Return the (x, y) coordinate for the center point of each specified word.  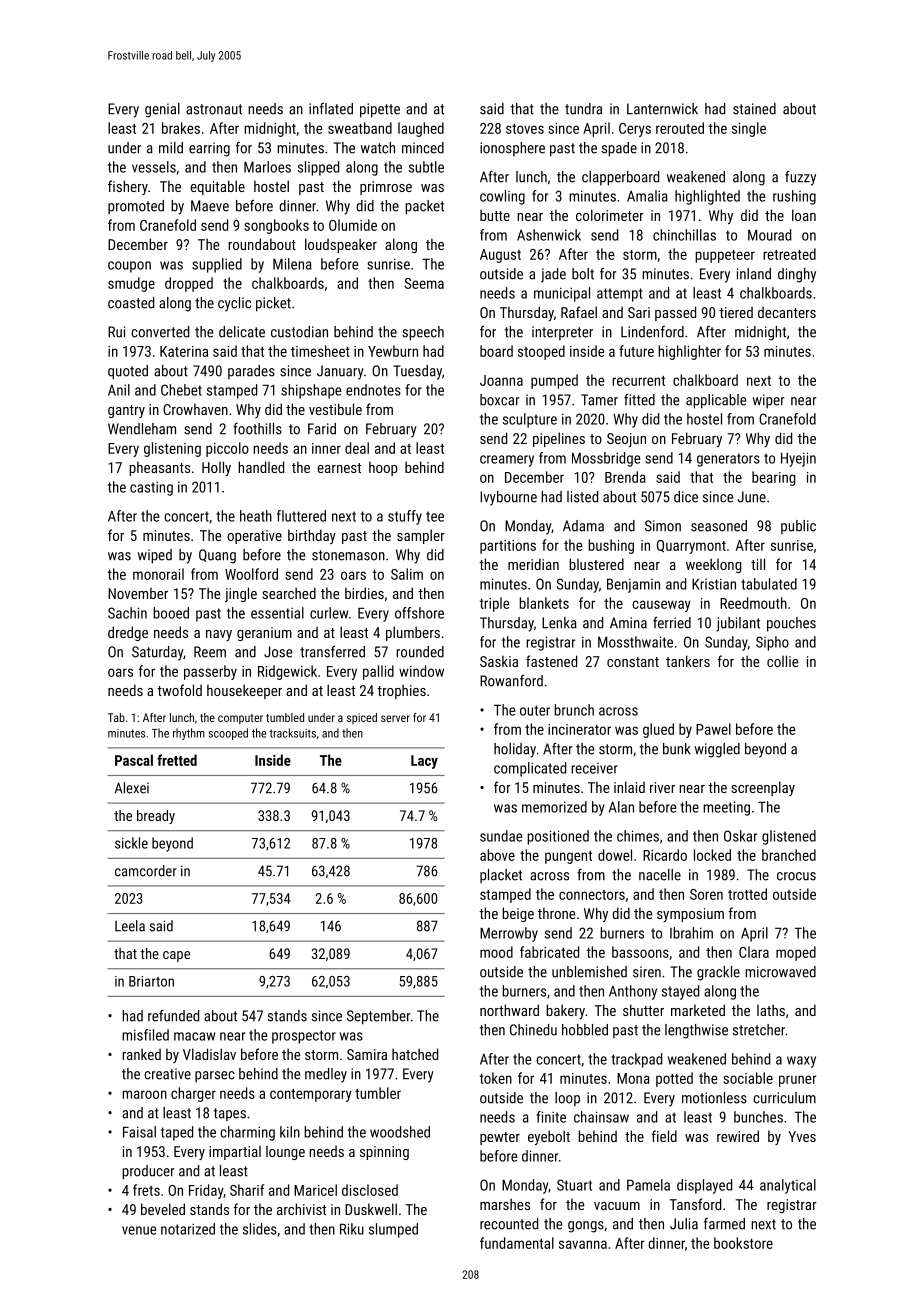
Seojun (626, 440)
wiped (155, 556)
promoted (136, 207)
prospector (304, 1037)
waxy (801, 1062)
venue (139, 1230)
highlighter (689, 352)
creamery (507, 461)
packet (424, 207)
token (495, 1078)
